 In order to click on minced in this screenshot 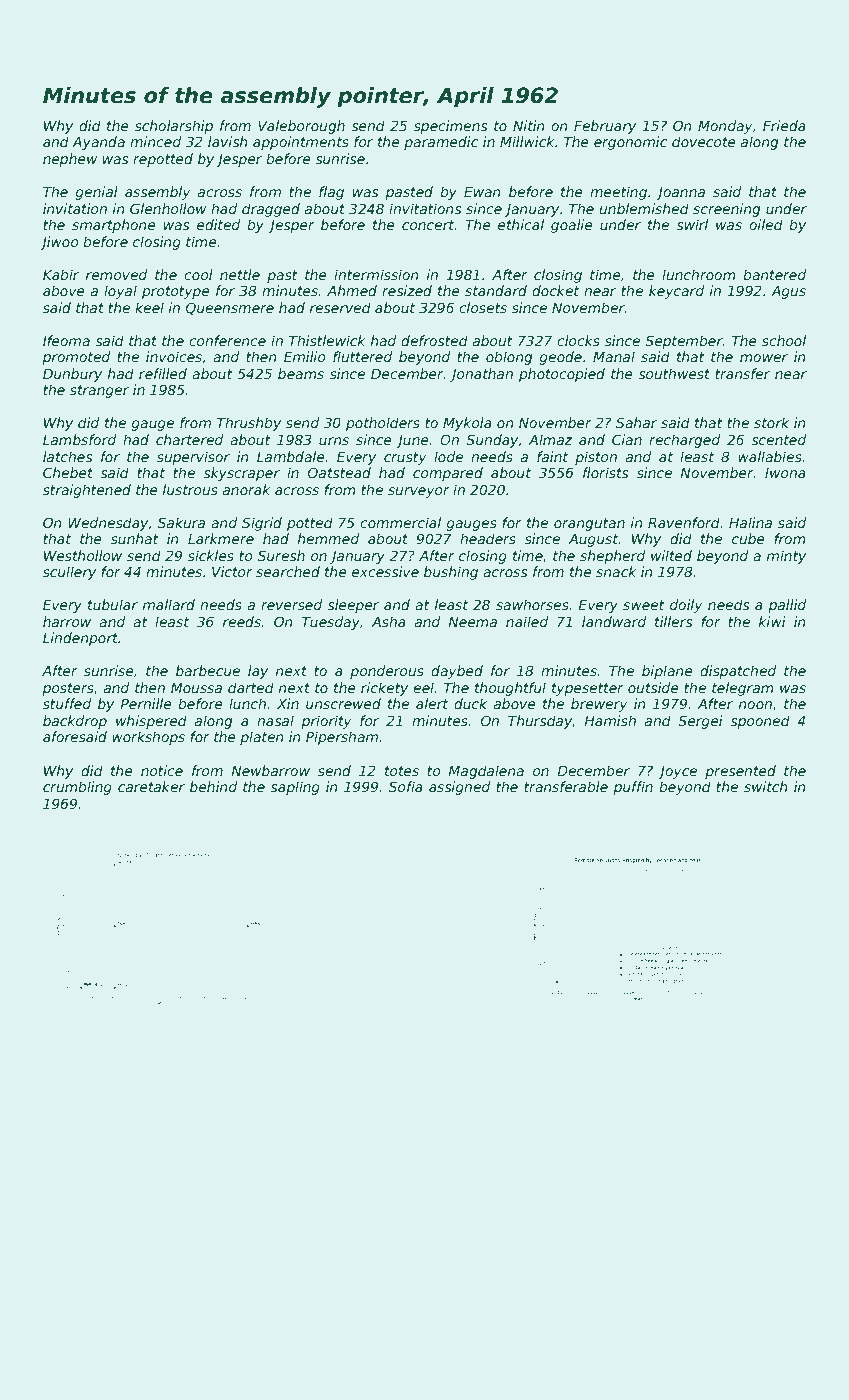, I will do `click(155, 141)`.
